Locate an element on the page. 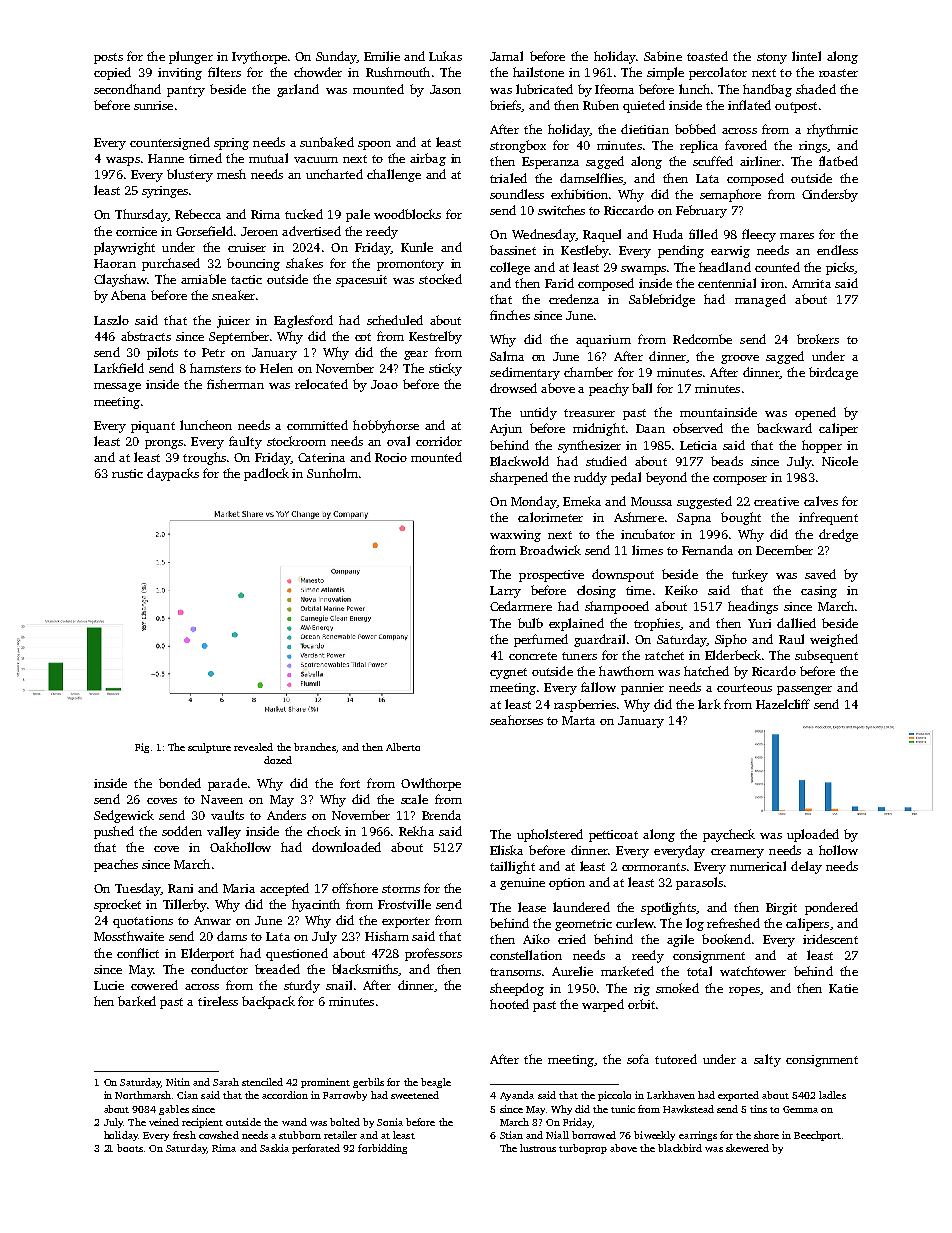  Hanne is located at coordinates (166, 158).
